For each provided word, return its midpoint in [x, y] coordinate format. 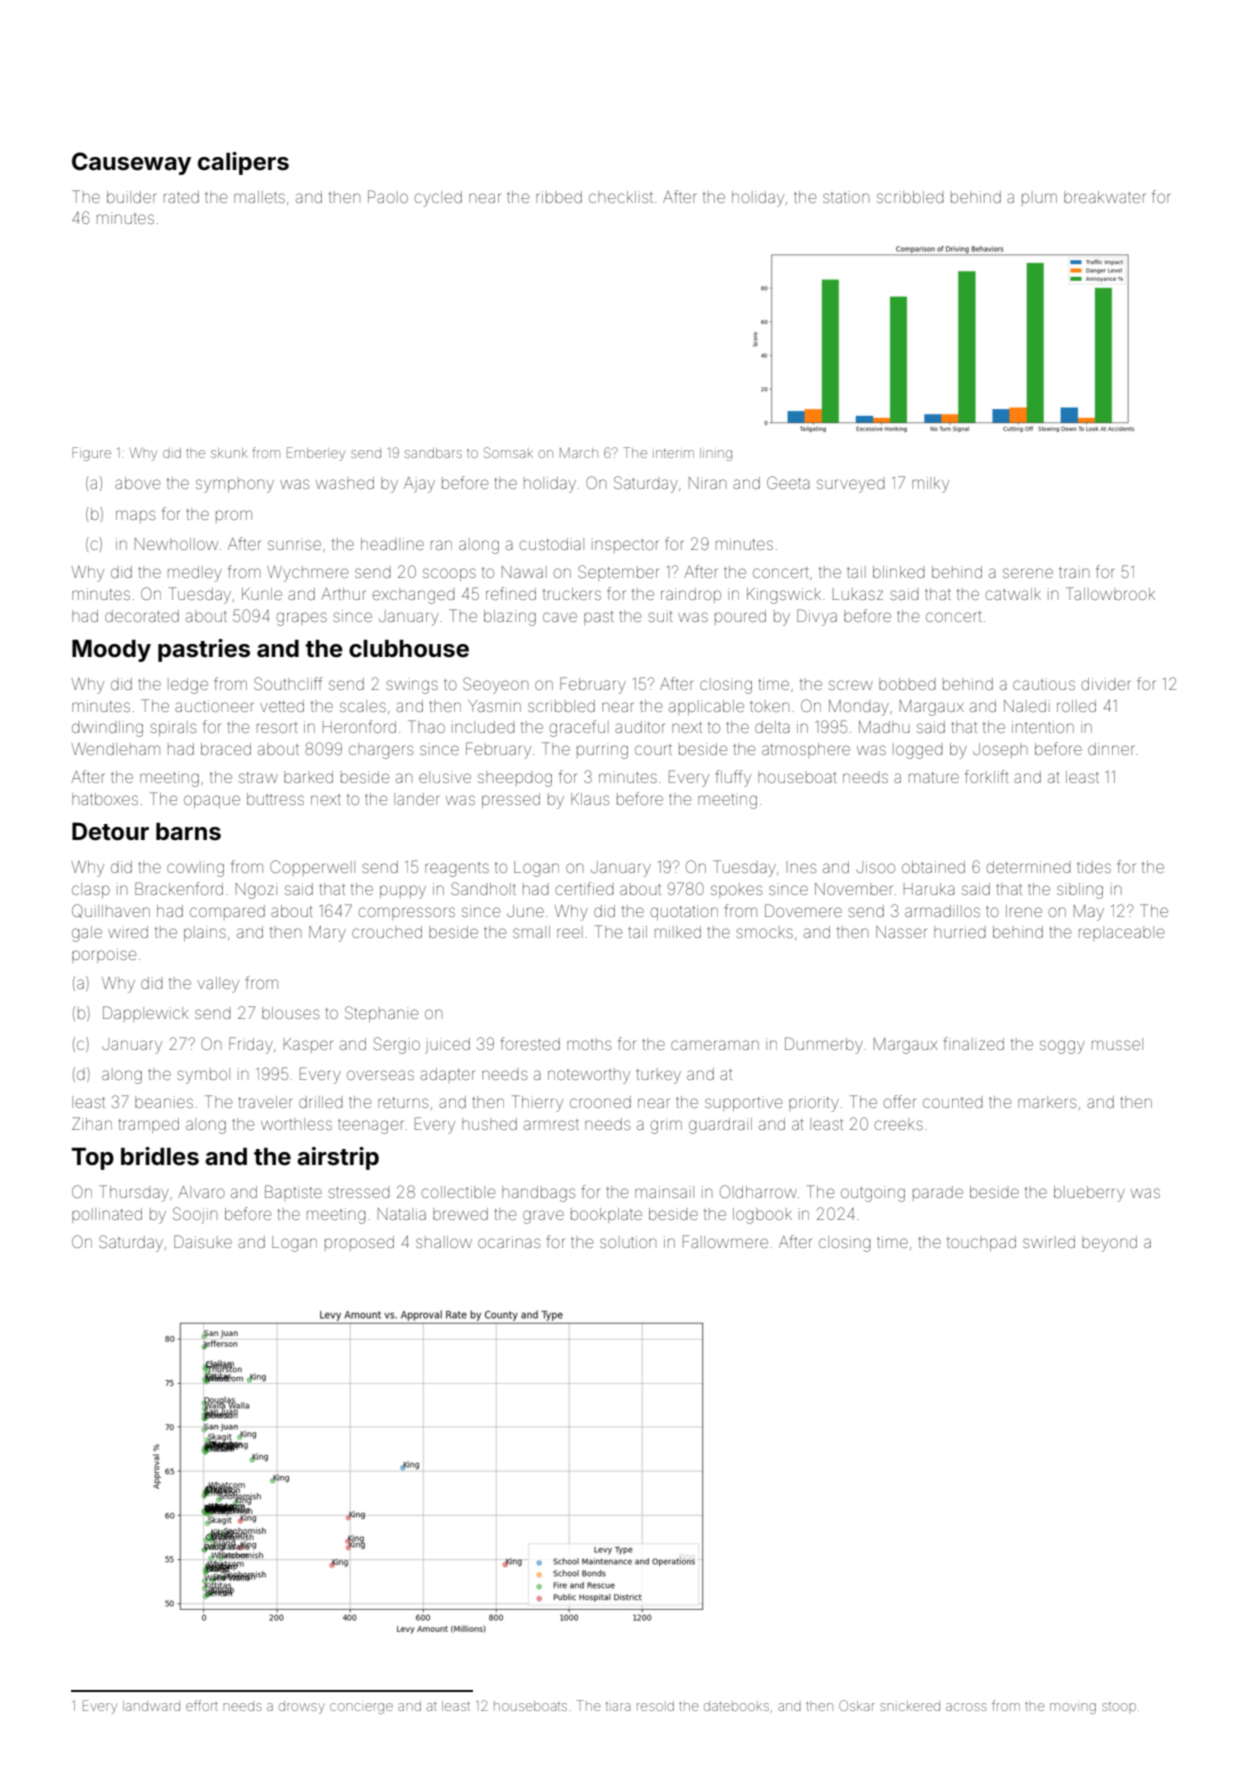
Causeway [131, 163]
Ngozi [256, 891]
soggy [1062, 1047]
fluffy [733, 778]
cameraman [715, 1045]
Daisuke [203, 1241]
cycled [438, 199]
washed [345, 483]
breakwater [1105, 197]
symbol [203, 1076]
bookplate [606, 1215]
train [1074, 572]
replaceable [1121, 933]
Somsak [508, 452]
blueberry [1089, 1194]
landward [151, 1706]
